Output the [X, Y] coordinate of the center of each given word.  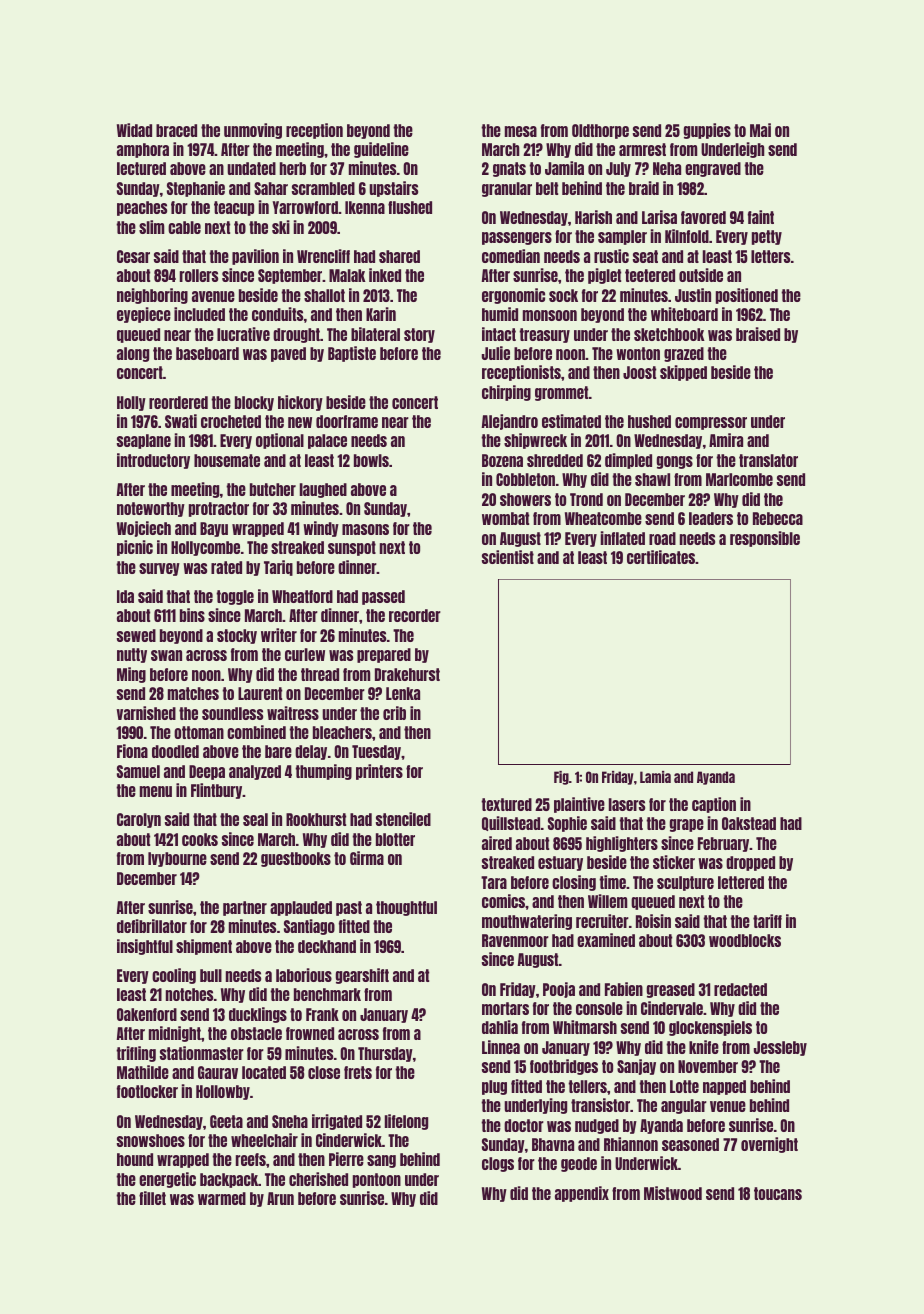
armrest [642, 149]
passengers [517, 238]
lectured [141, 168]
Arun [280, 1198]
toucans [778, 1193]
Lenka [403, 693]
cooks [200, 839]
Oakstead [749, 823]
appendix [582, 1194]
